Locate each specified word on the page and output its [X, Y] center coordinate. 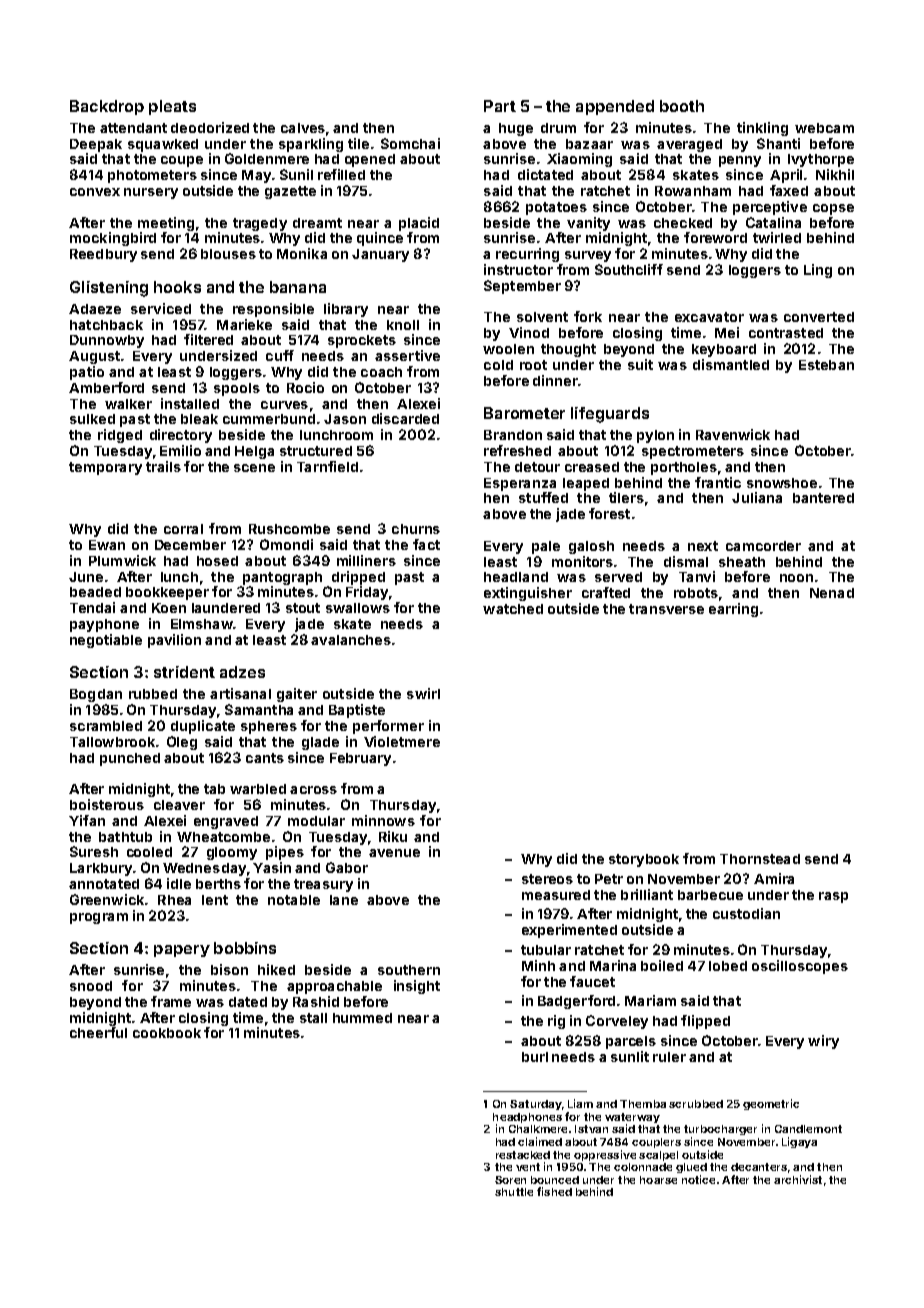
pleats [172, 107]
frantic [718, 482]
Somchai [410, 143]
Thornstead [760, 859]
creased [592, 467]
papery [182, 951]
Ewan [107, 545]
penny [740, 161]
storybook [644, 860]
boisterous [107, 804]
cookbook [167, 1033]
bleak [199, 419]
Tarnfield [327, 466]
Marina [613, 965]
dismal [686, 561]
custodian [746, 913]
